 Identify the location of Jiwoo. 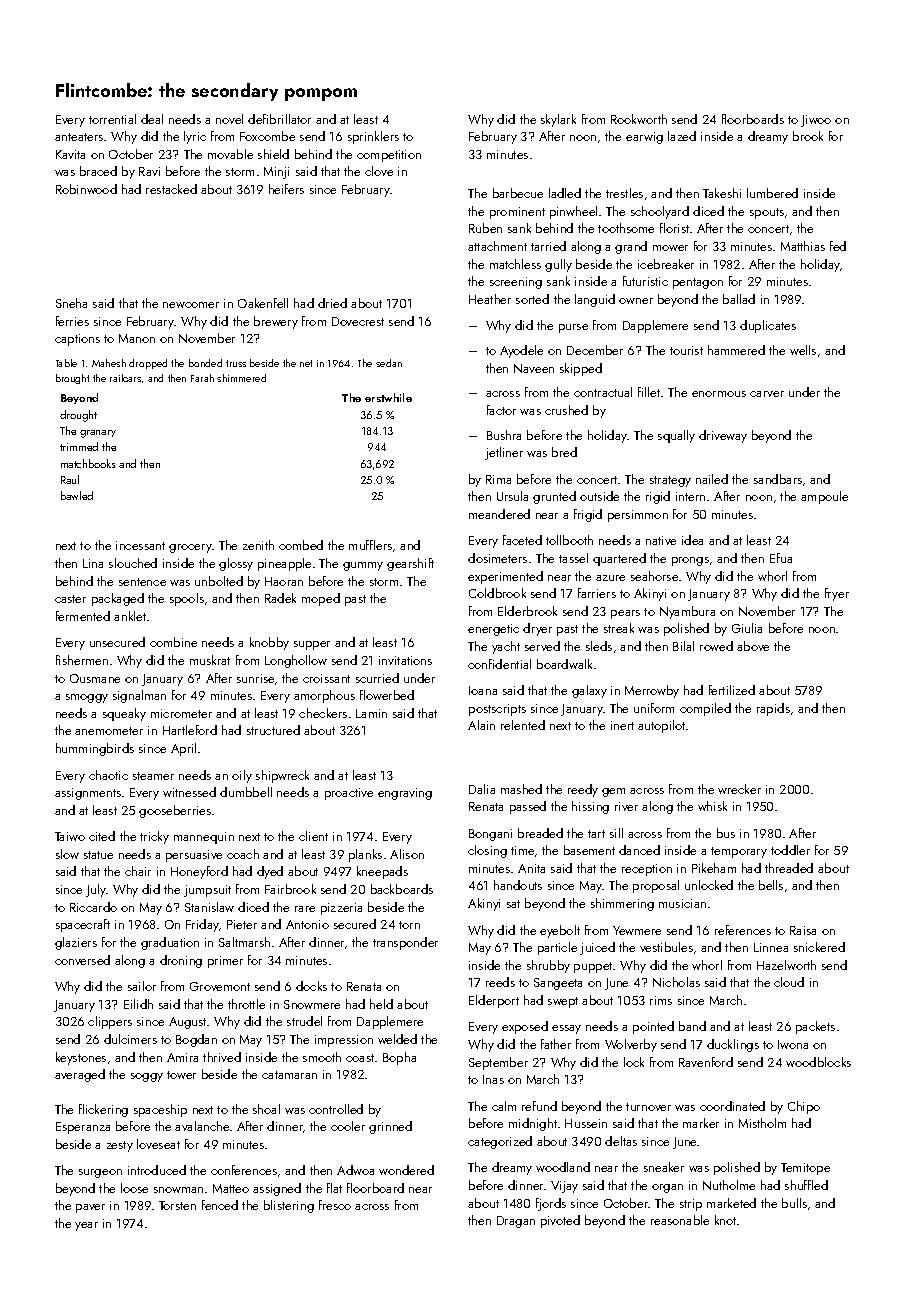
(816, 121).
